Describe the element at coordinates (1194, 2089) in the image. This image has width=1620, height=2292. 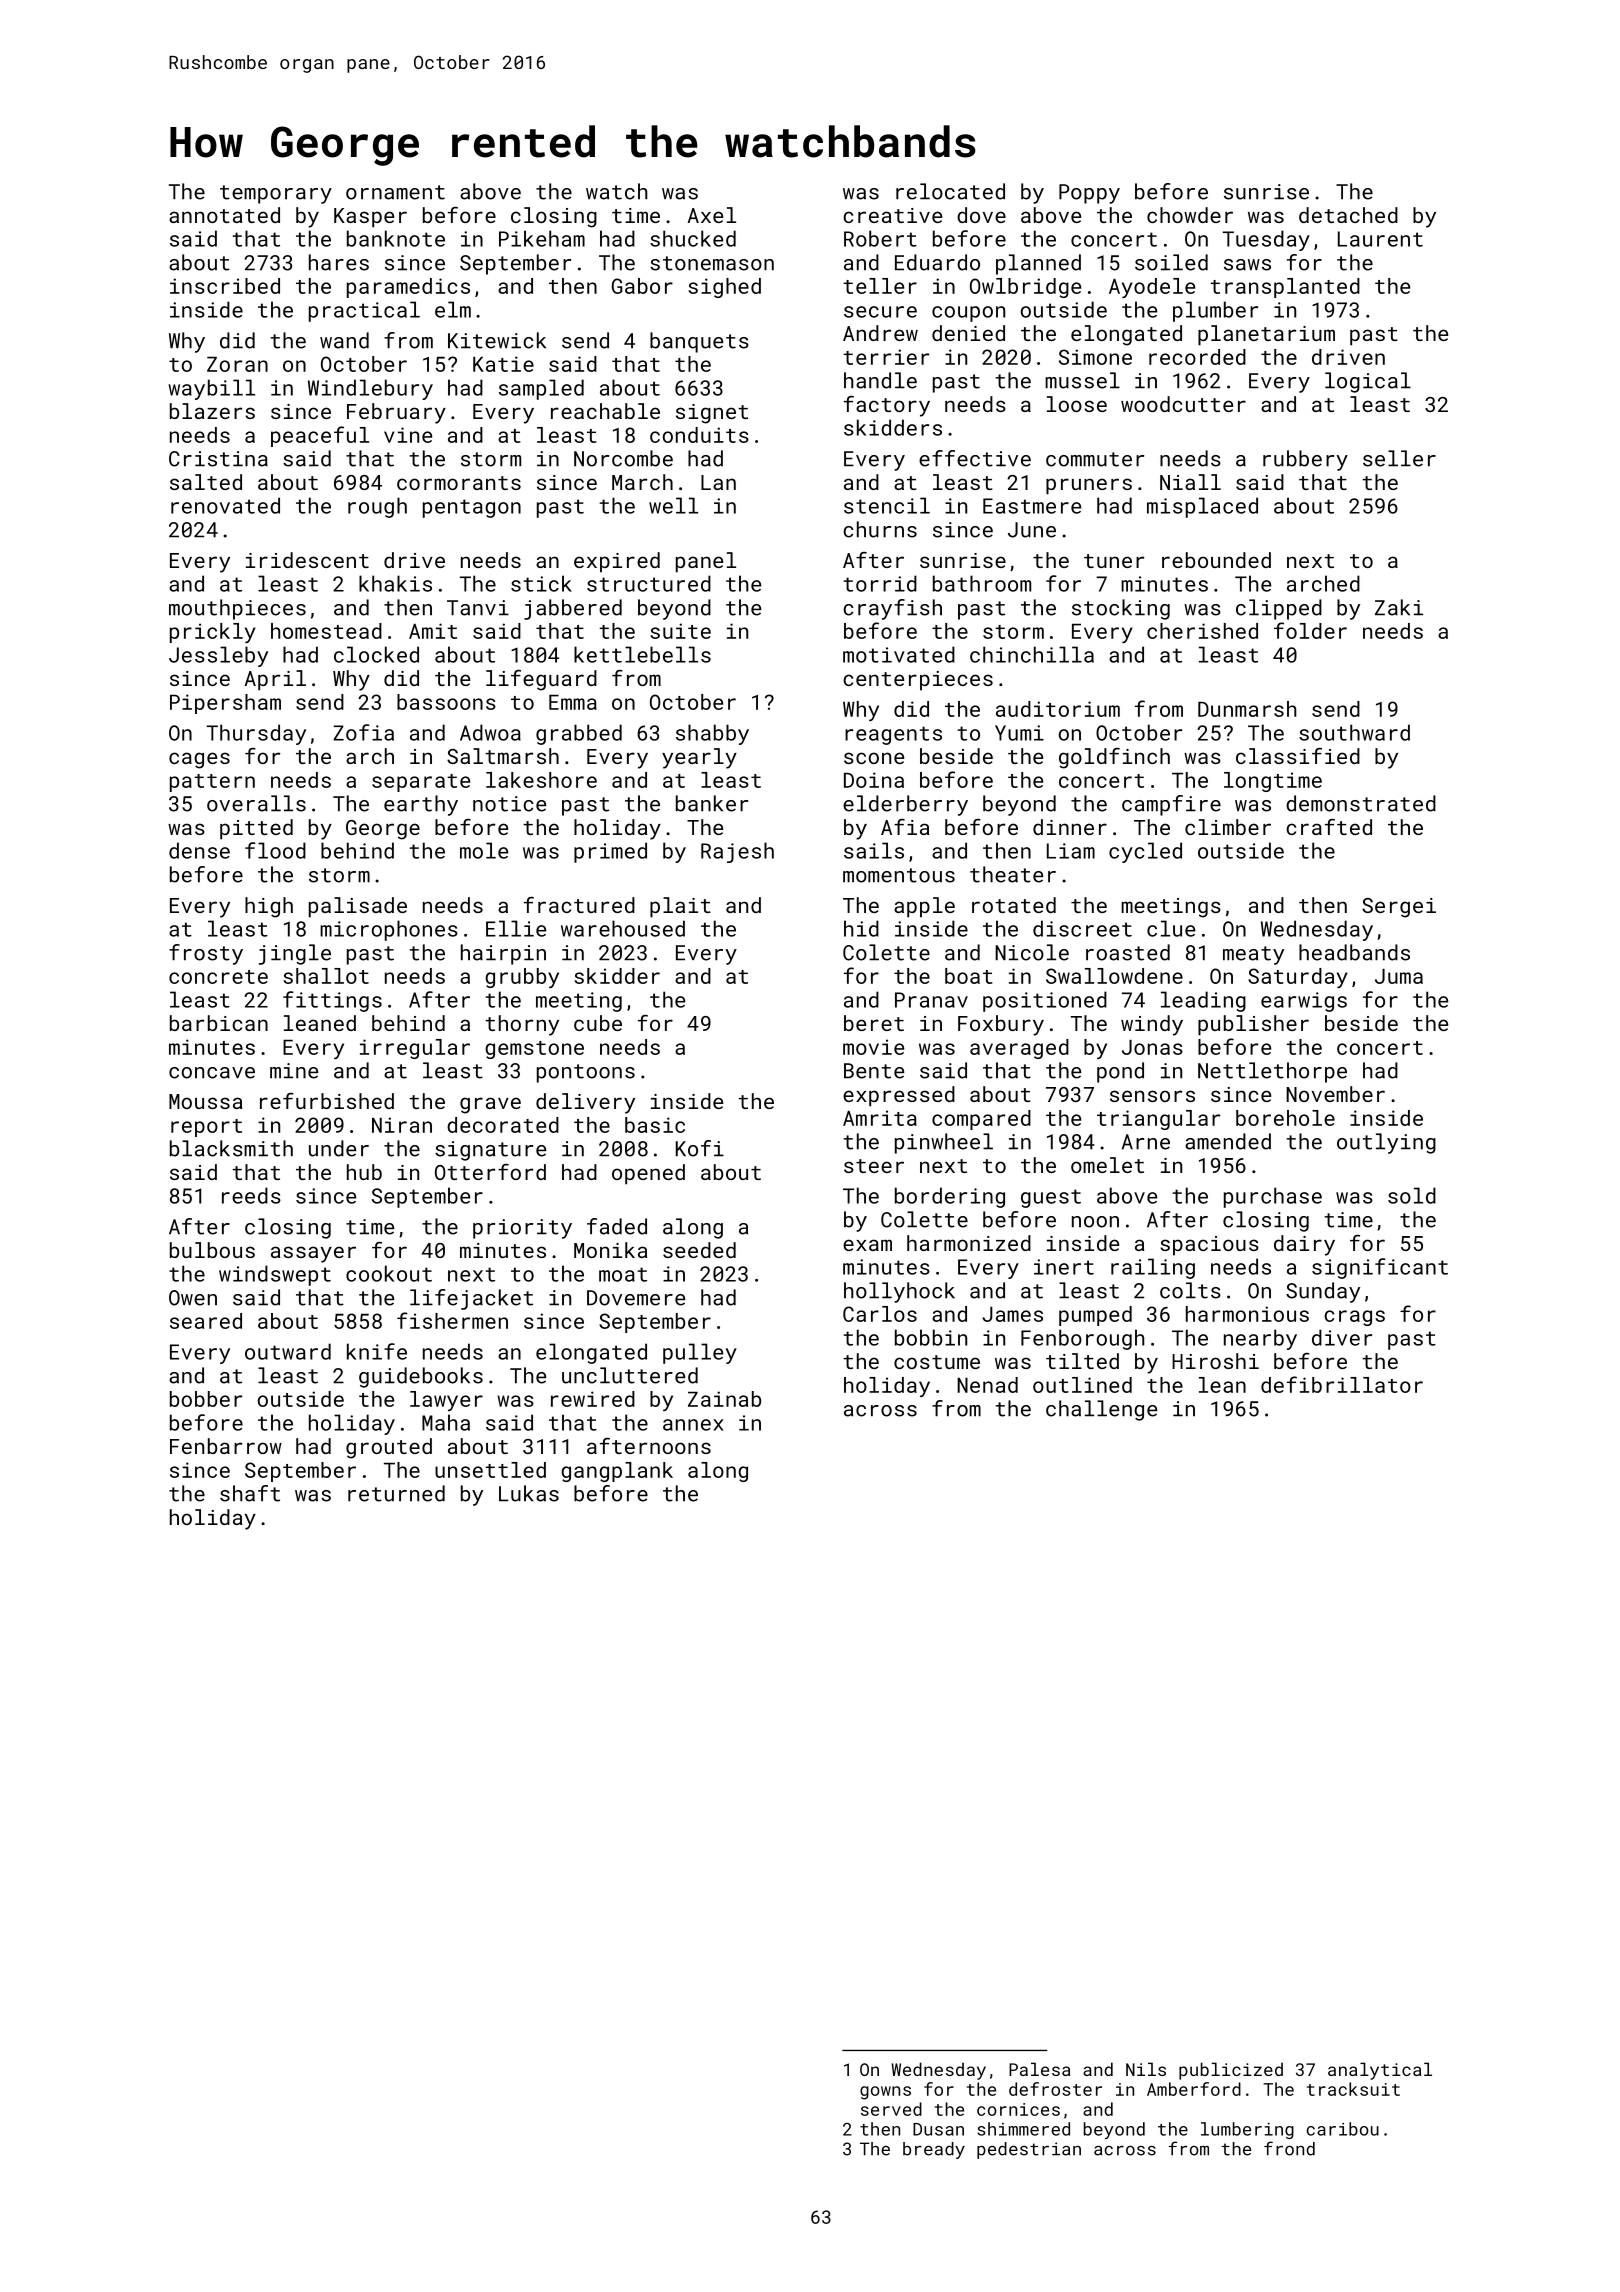
I see `Amberford` at that location.
